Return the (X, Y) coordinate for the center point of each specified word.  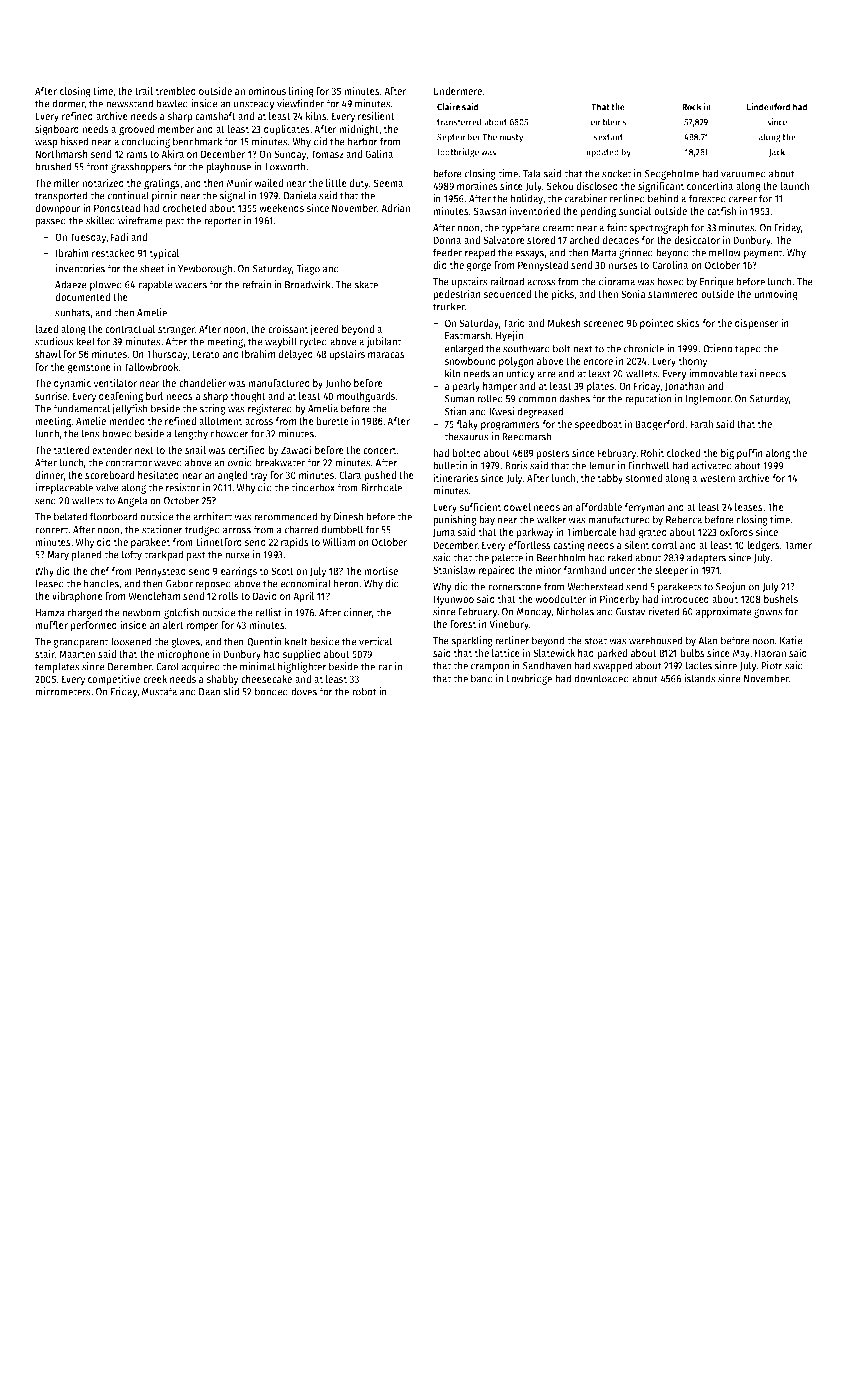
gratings (162, 184)
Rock (692, 107)
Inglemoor (708, 399)
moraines (477, 185)
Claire (448, 106)
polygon (516, 362)
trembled (175, 91)
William (338, 541)
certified (246, 449)
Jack (777, 152)
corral (665, 545)
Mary (58, 556)
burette (332, 421)
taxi (748, 373)
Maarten (77, 654)
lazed (46, 329)
